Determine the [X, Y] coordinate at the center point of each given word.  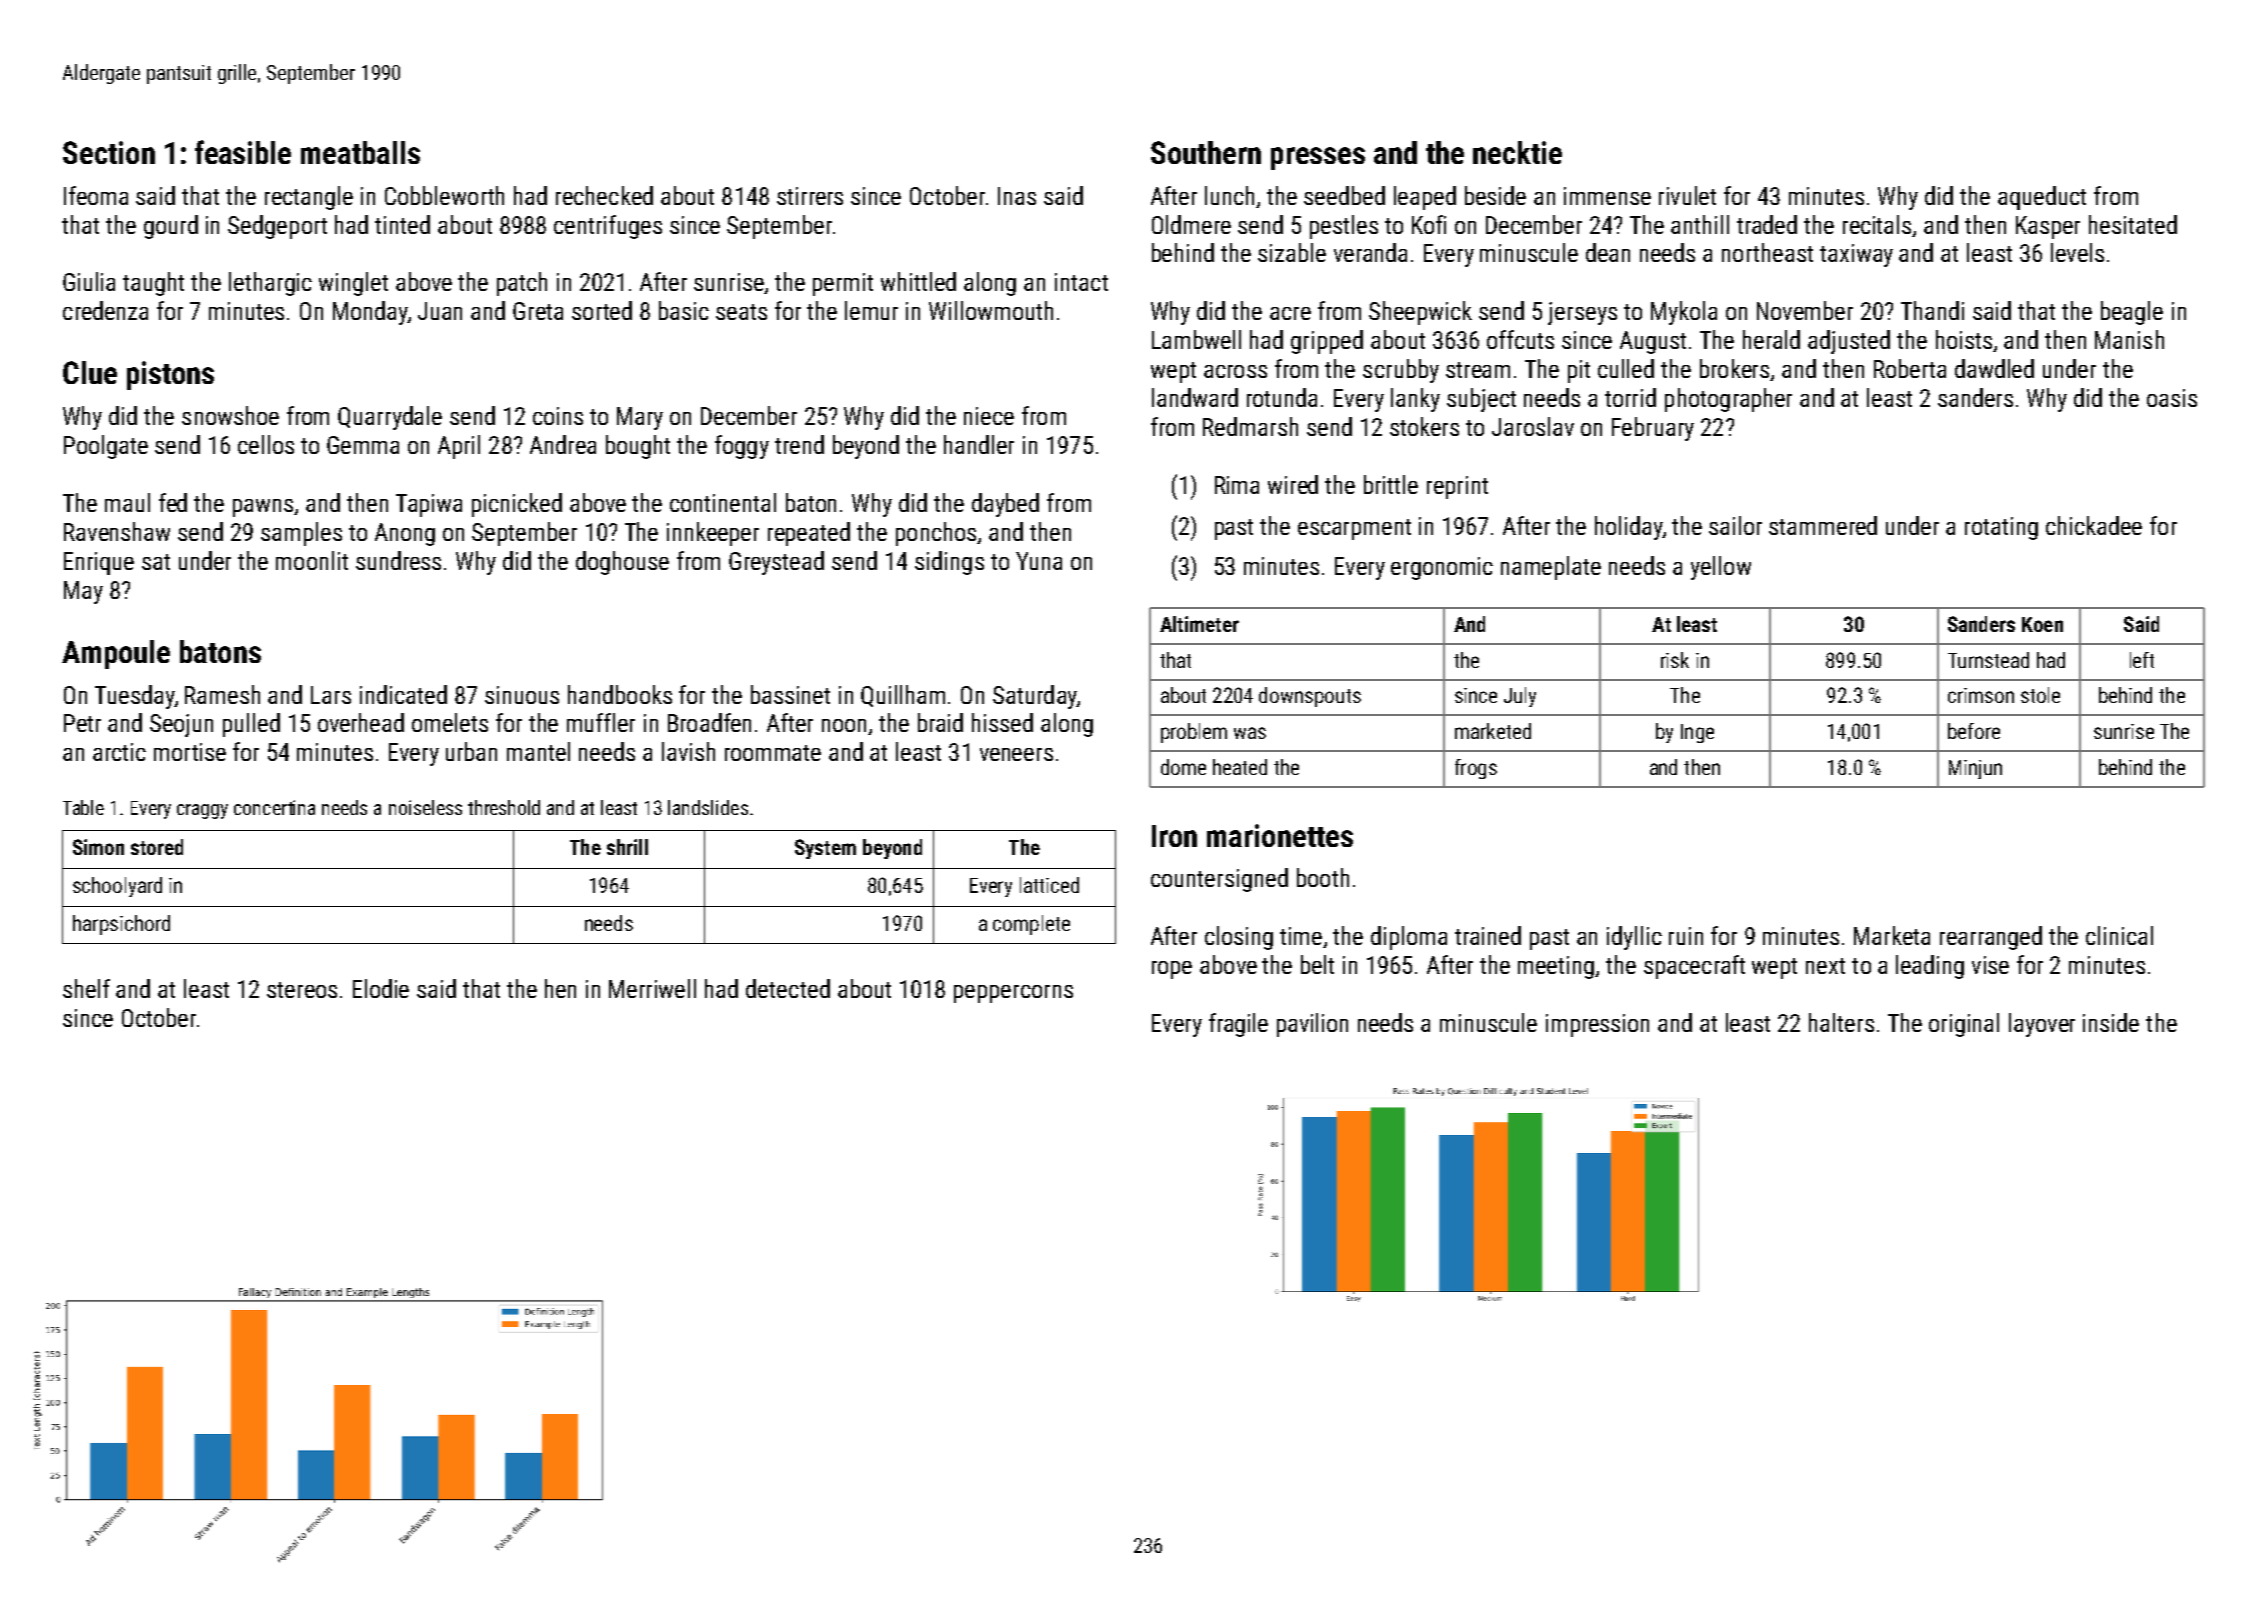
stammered [1823, 525]
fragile [1238, 1025]
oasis [2172, 398]
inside [2111, 1022]
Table [83, 807]
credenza [105, 310]
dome [1183, 767]
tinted [402, 224]
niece [989, 416]
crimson [1981, 695]
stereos [302, 990]
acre [1290, 313]
